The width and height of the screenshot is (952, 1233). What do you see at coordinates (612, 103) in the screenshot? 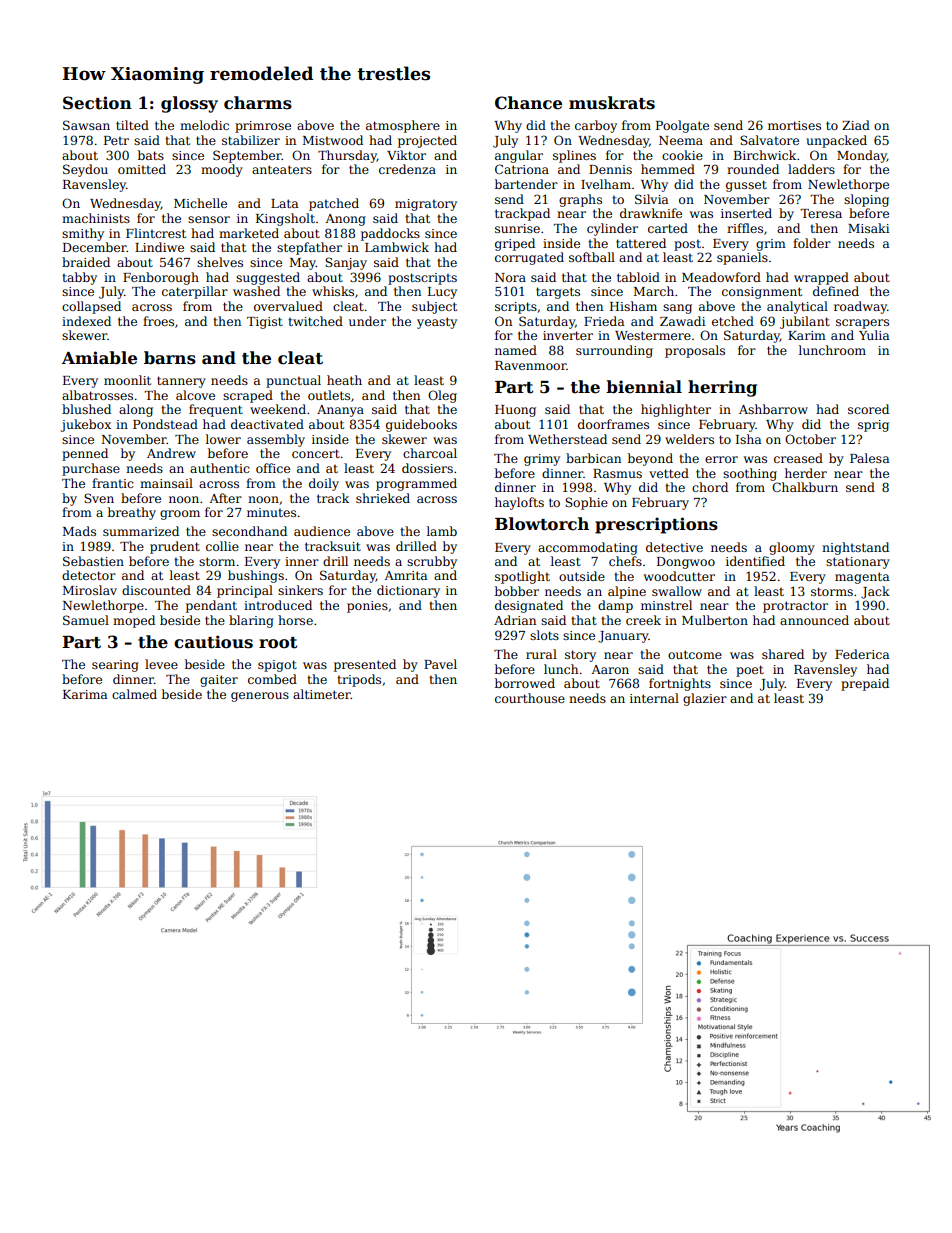
I see `muskrats` at bounding box center [612, 103].
